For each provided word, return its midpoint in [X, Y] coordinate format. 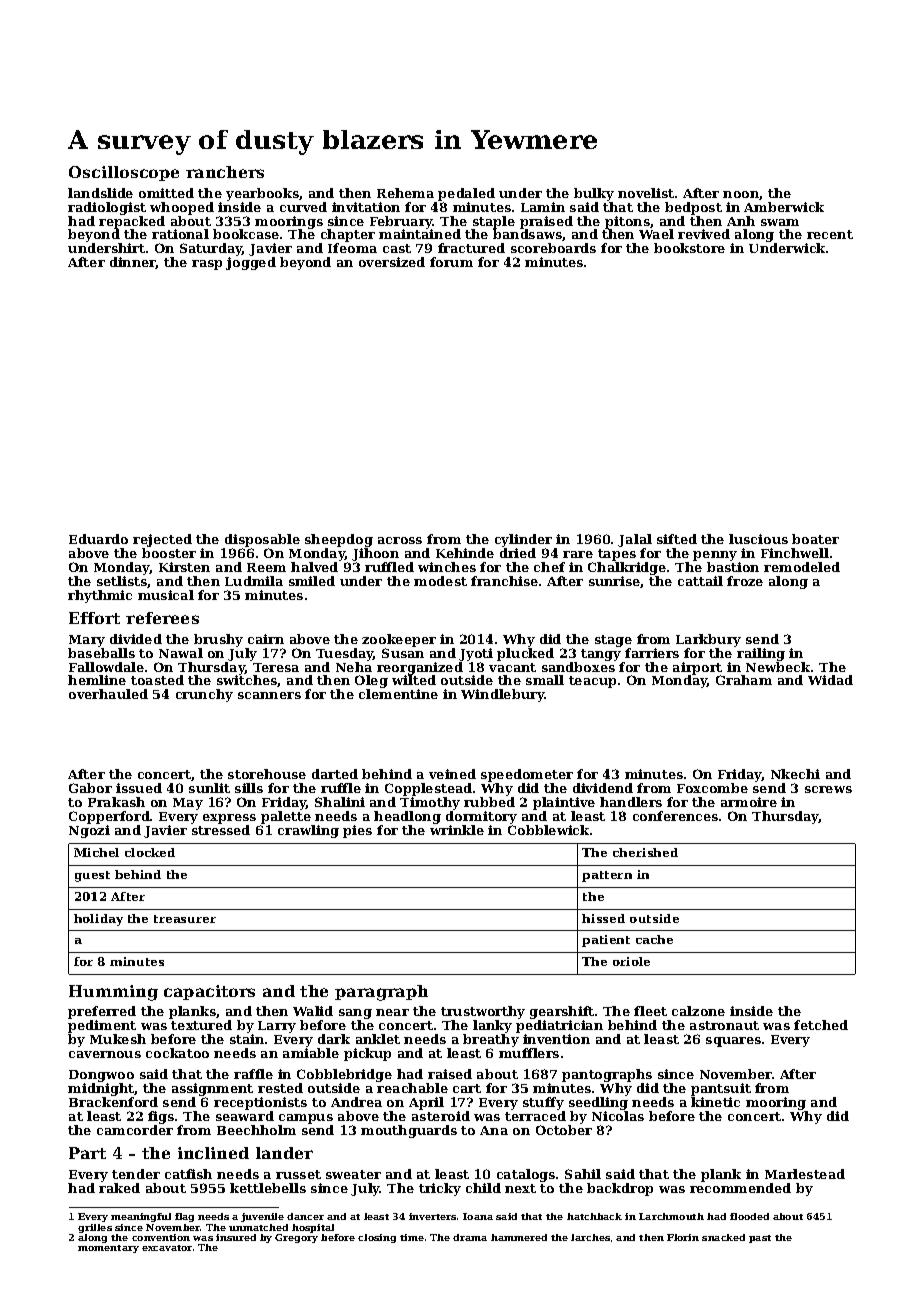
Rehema [405, 193]
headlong [407, 817]
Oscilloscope [124, 173]
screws [828, 789]
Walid [313, 1011]
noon [741, 194]
